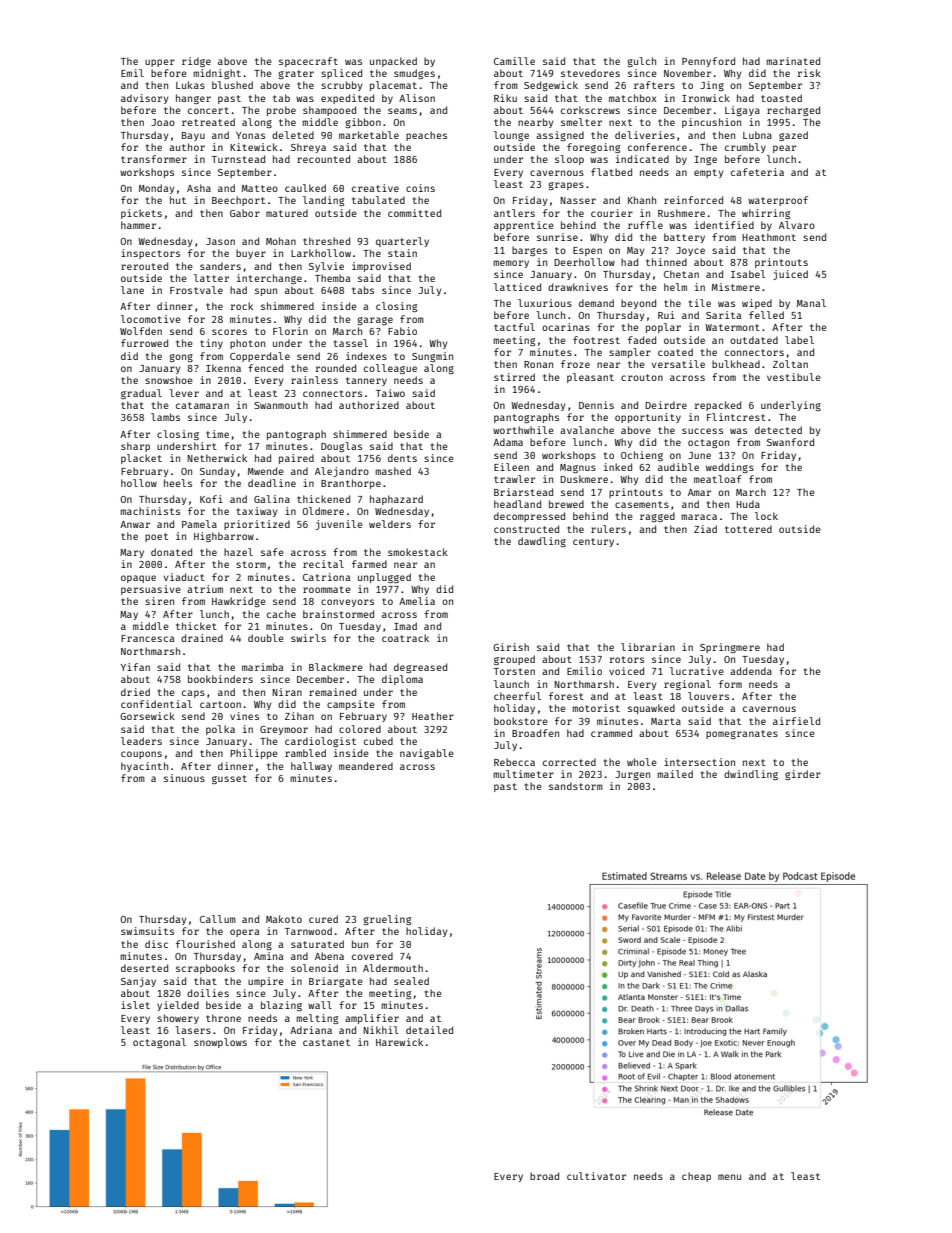 This document has height=1233, width=952. What do you see at coordinates (402, 458) in the document?
I see `dents` at bounding box center [402, 458].
